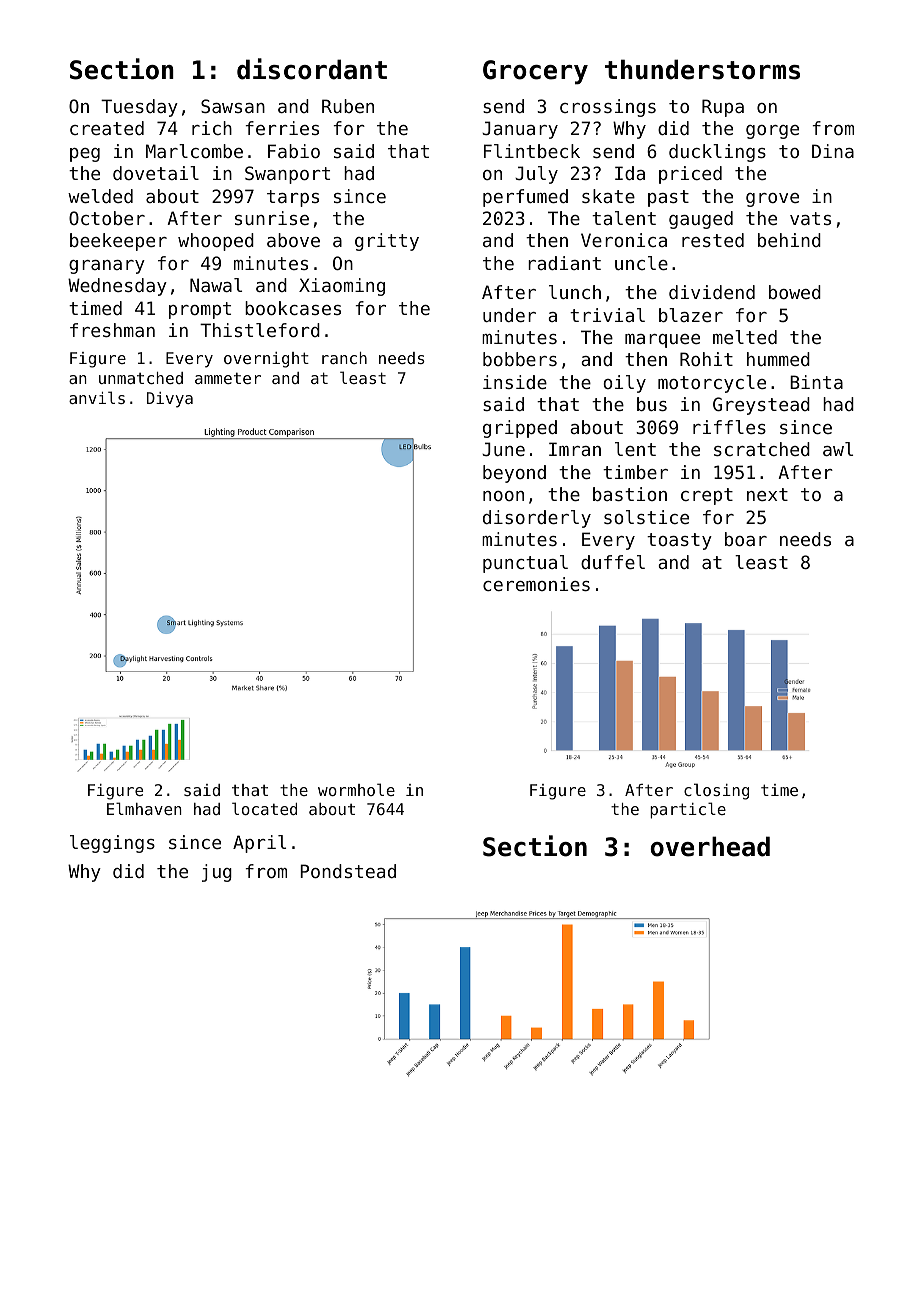  Describe the element at coordinates (272, 218) in the page. I see `sunrise` at that location.
